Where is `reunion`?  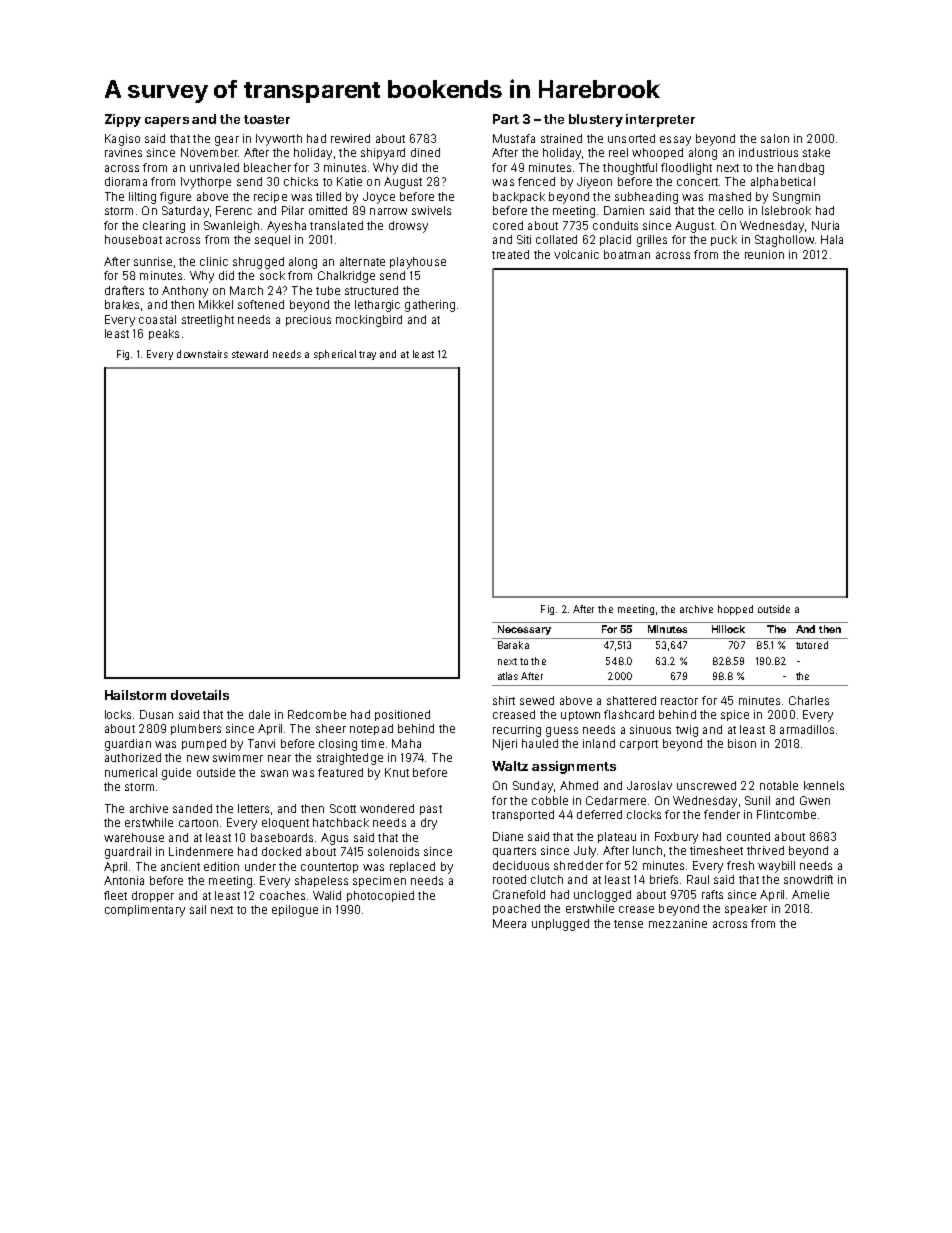
reunion is located at coordinates (764, 254).
